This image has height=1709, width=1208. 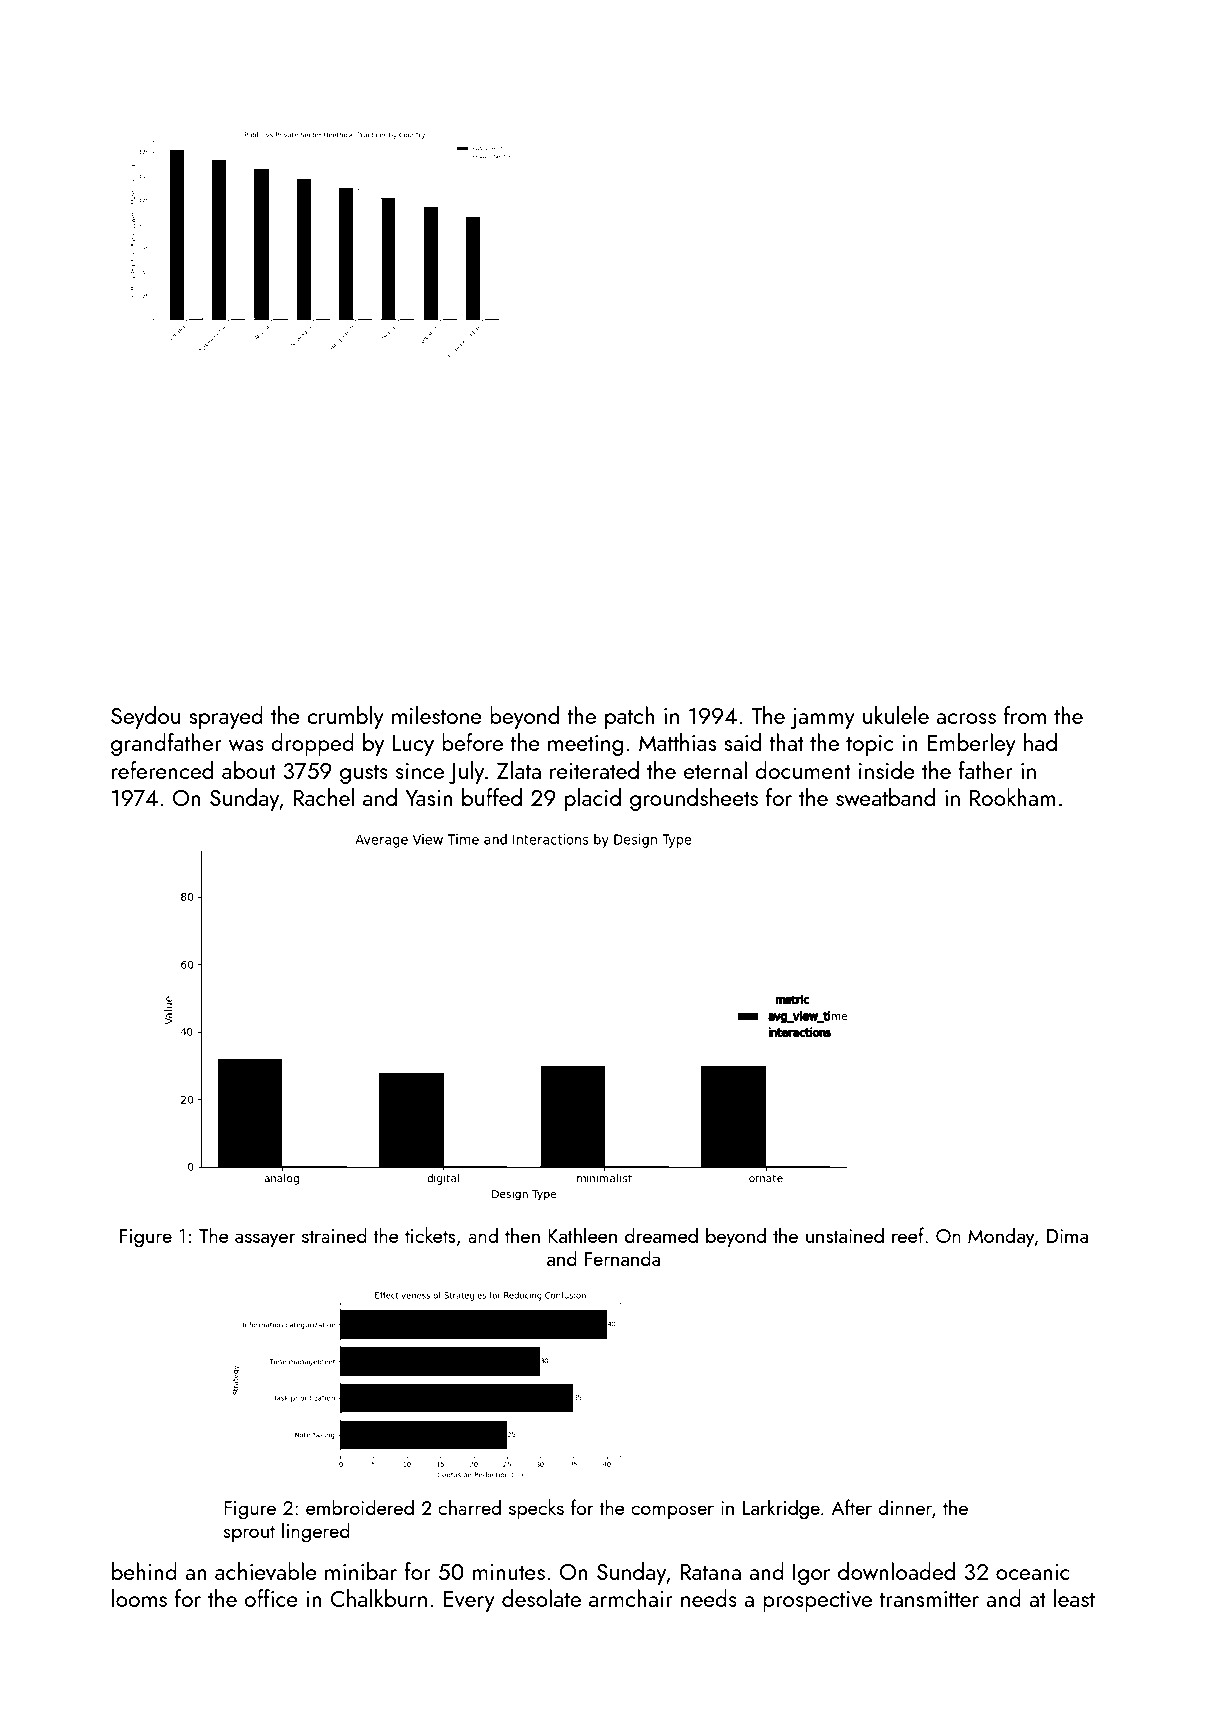 What do you see at coordinates (522, 1235) in the image?
I see `then` at bounding box center [522, 1235].
